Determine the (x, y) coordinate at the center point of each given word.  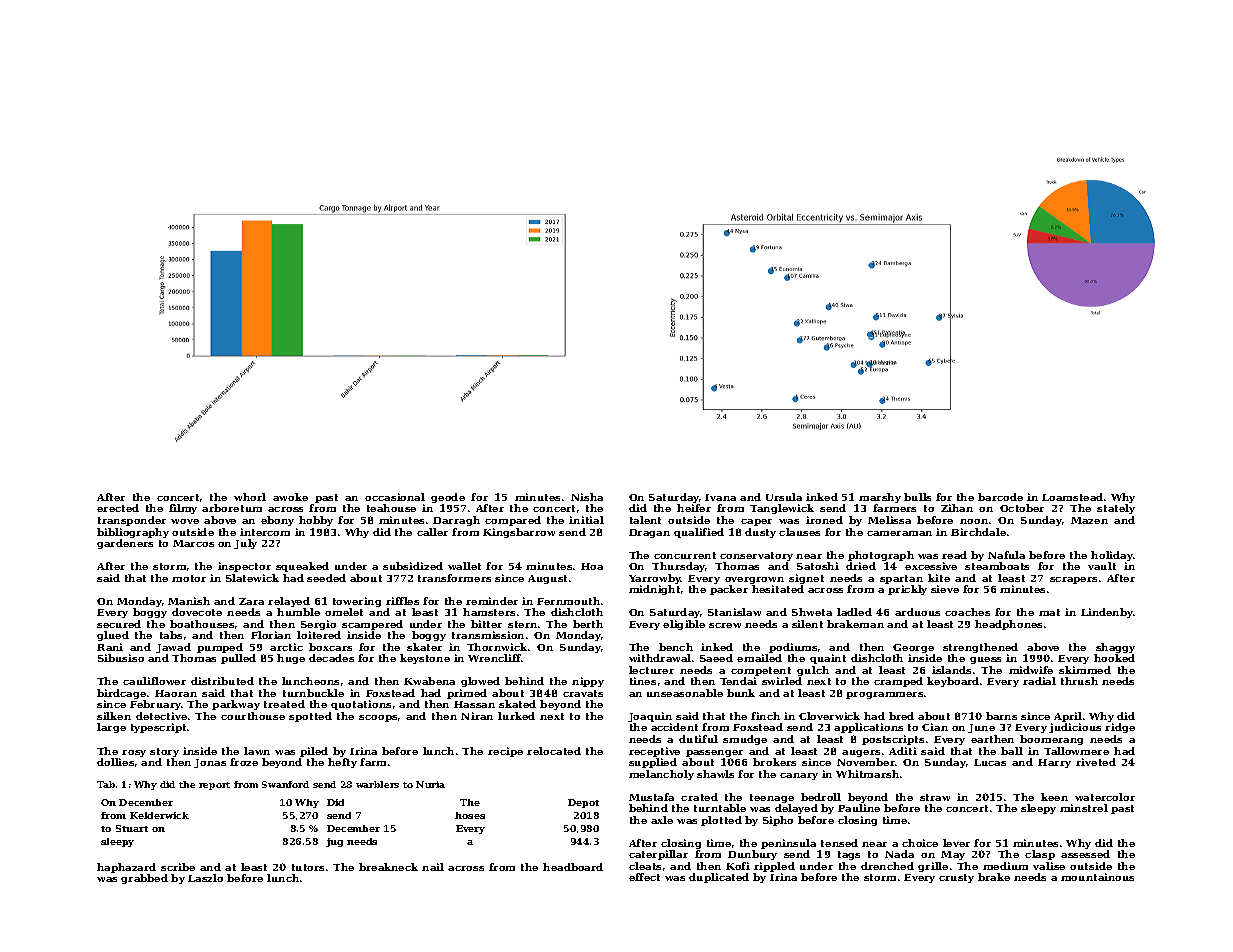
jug (334, 842)
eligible (684, 625)
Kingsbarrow (519, 533)
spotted (310, 717)
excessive (931, 566)
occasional (395, 497)
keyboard (953, 682)
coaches (967, 612)
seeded (326, 578)
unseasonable (685, 693)
